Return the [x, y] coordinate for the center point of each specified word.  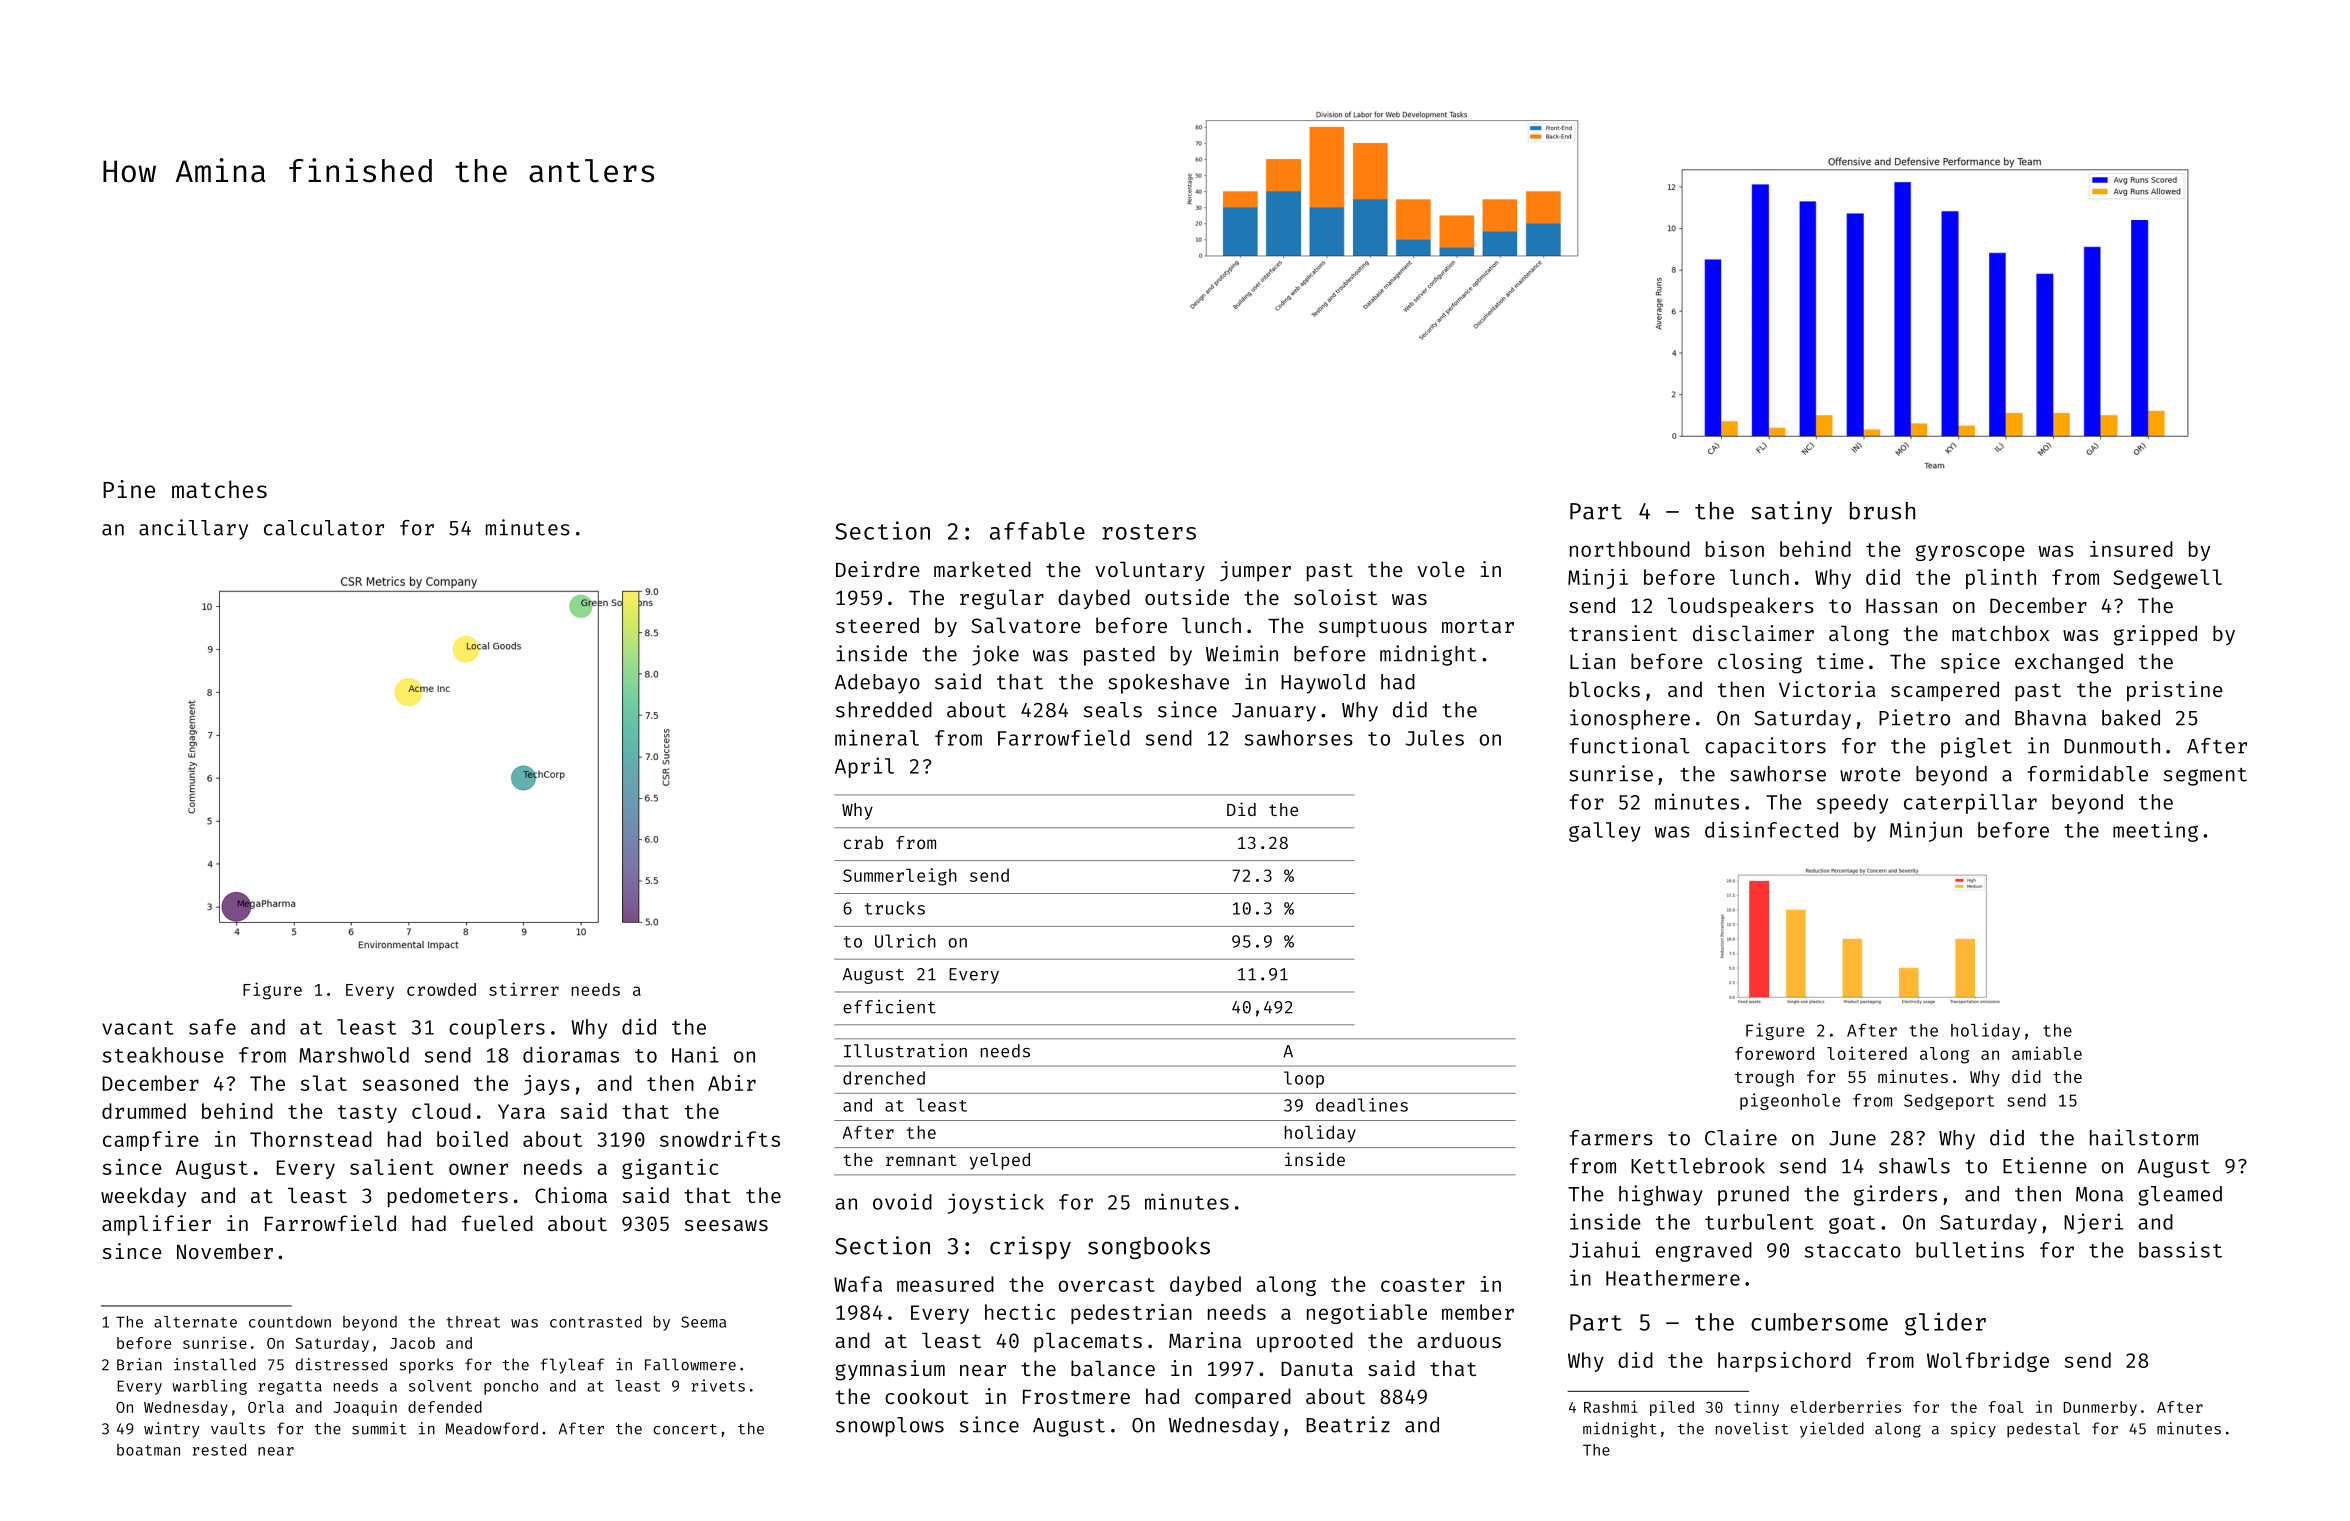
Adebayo [877, 684]
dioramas [571, 1054]
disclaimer [1753, 633]
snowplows [890, 1427]
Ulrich [905, 941]
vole [1441, 569]
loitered [1867, 1053]
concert [685, 1429]
